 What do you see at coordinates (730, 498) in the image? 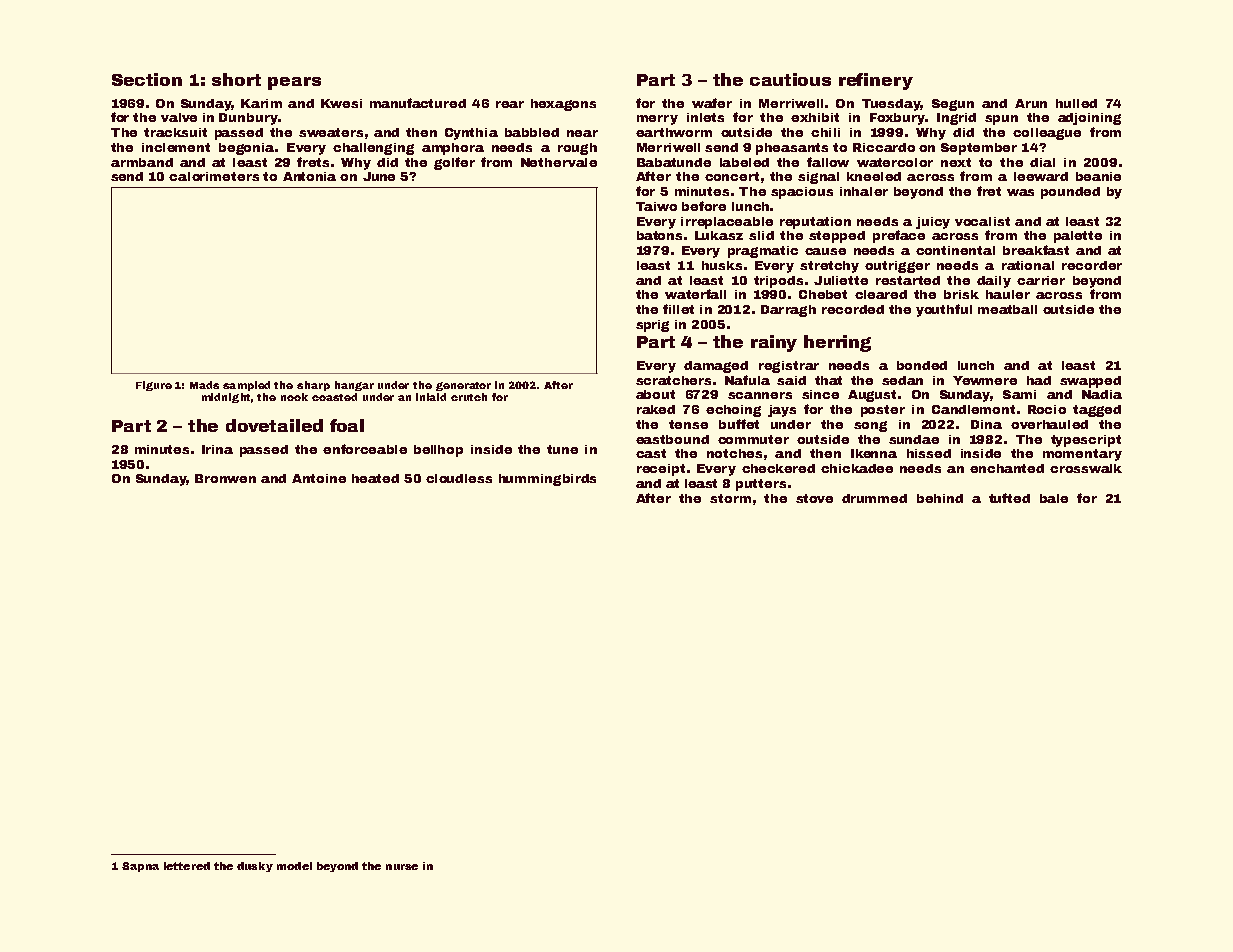
I see `storm` at bounding box center [730, 498].
